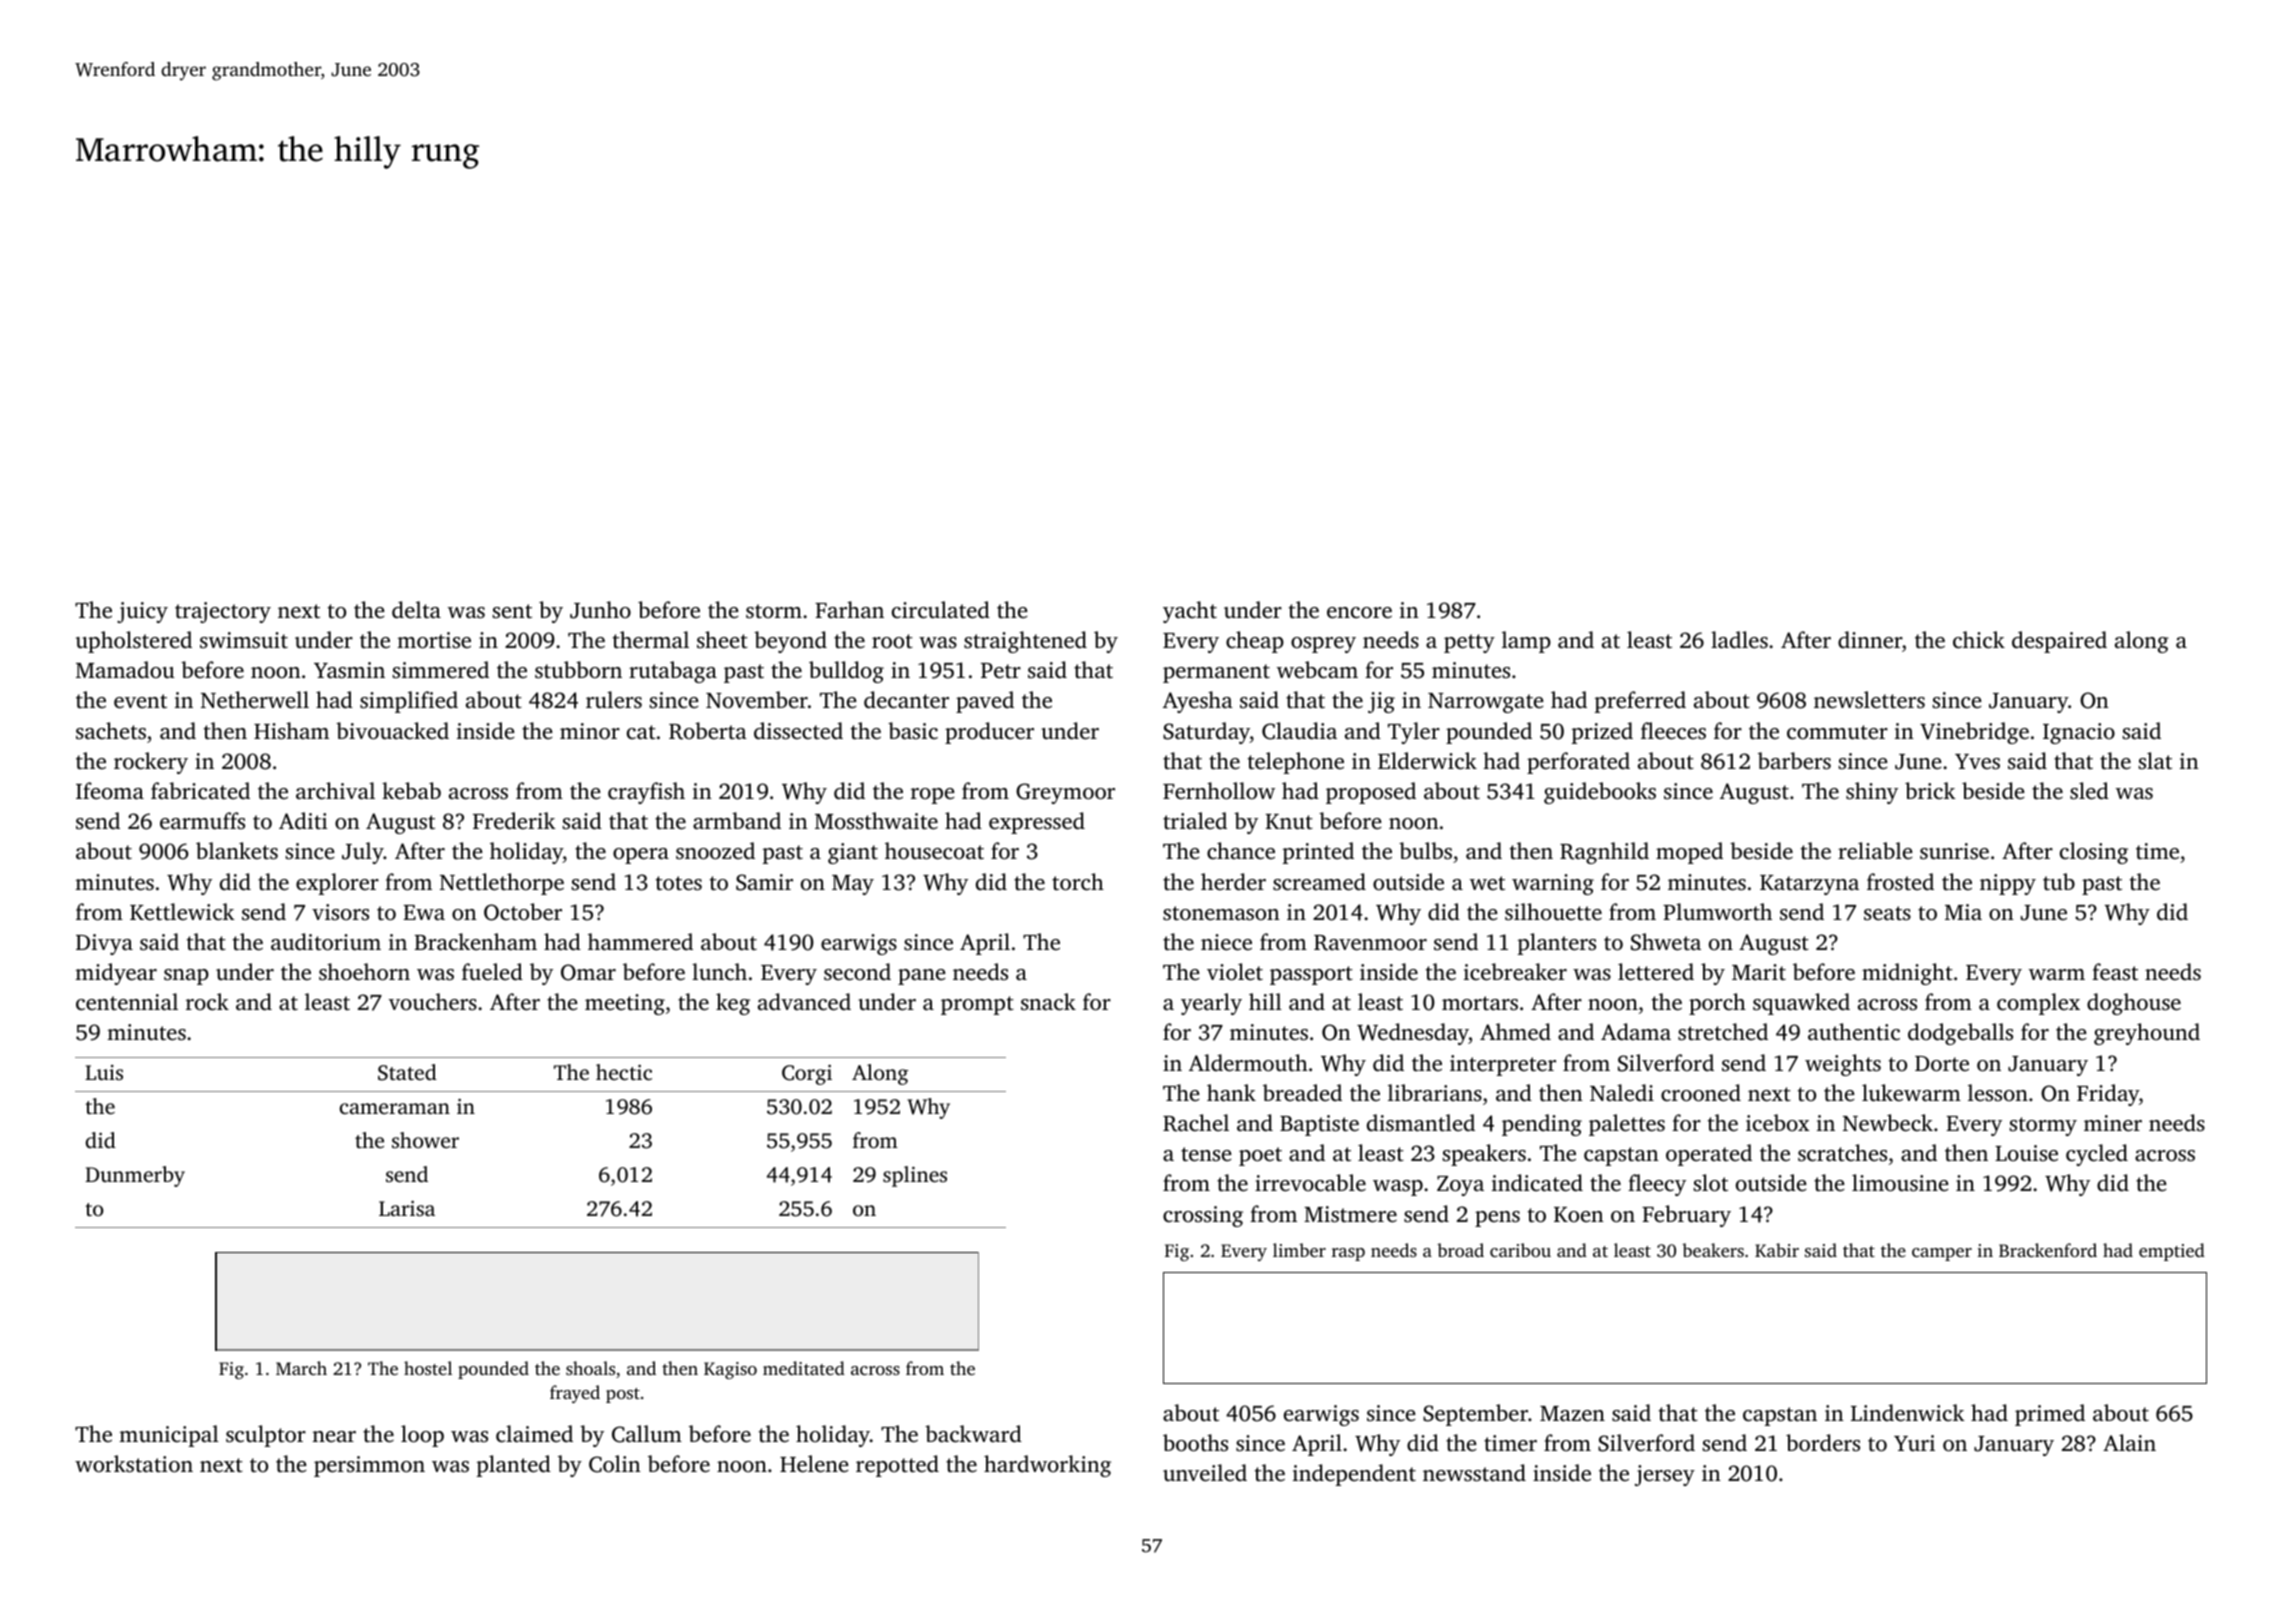  Describe the element at coordinates (846, 672) in the screenshot. I see `bulldog` at that location.
